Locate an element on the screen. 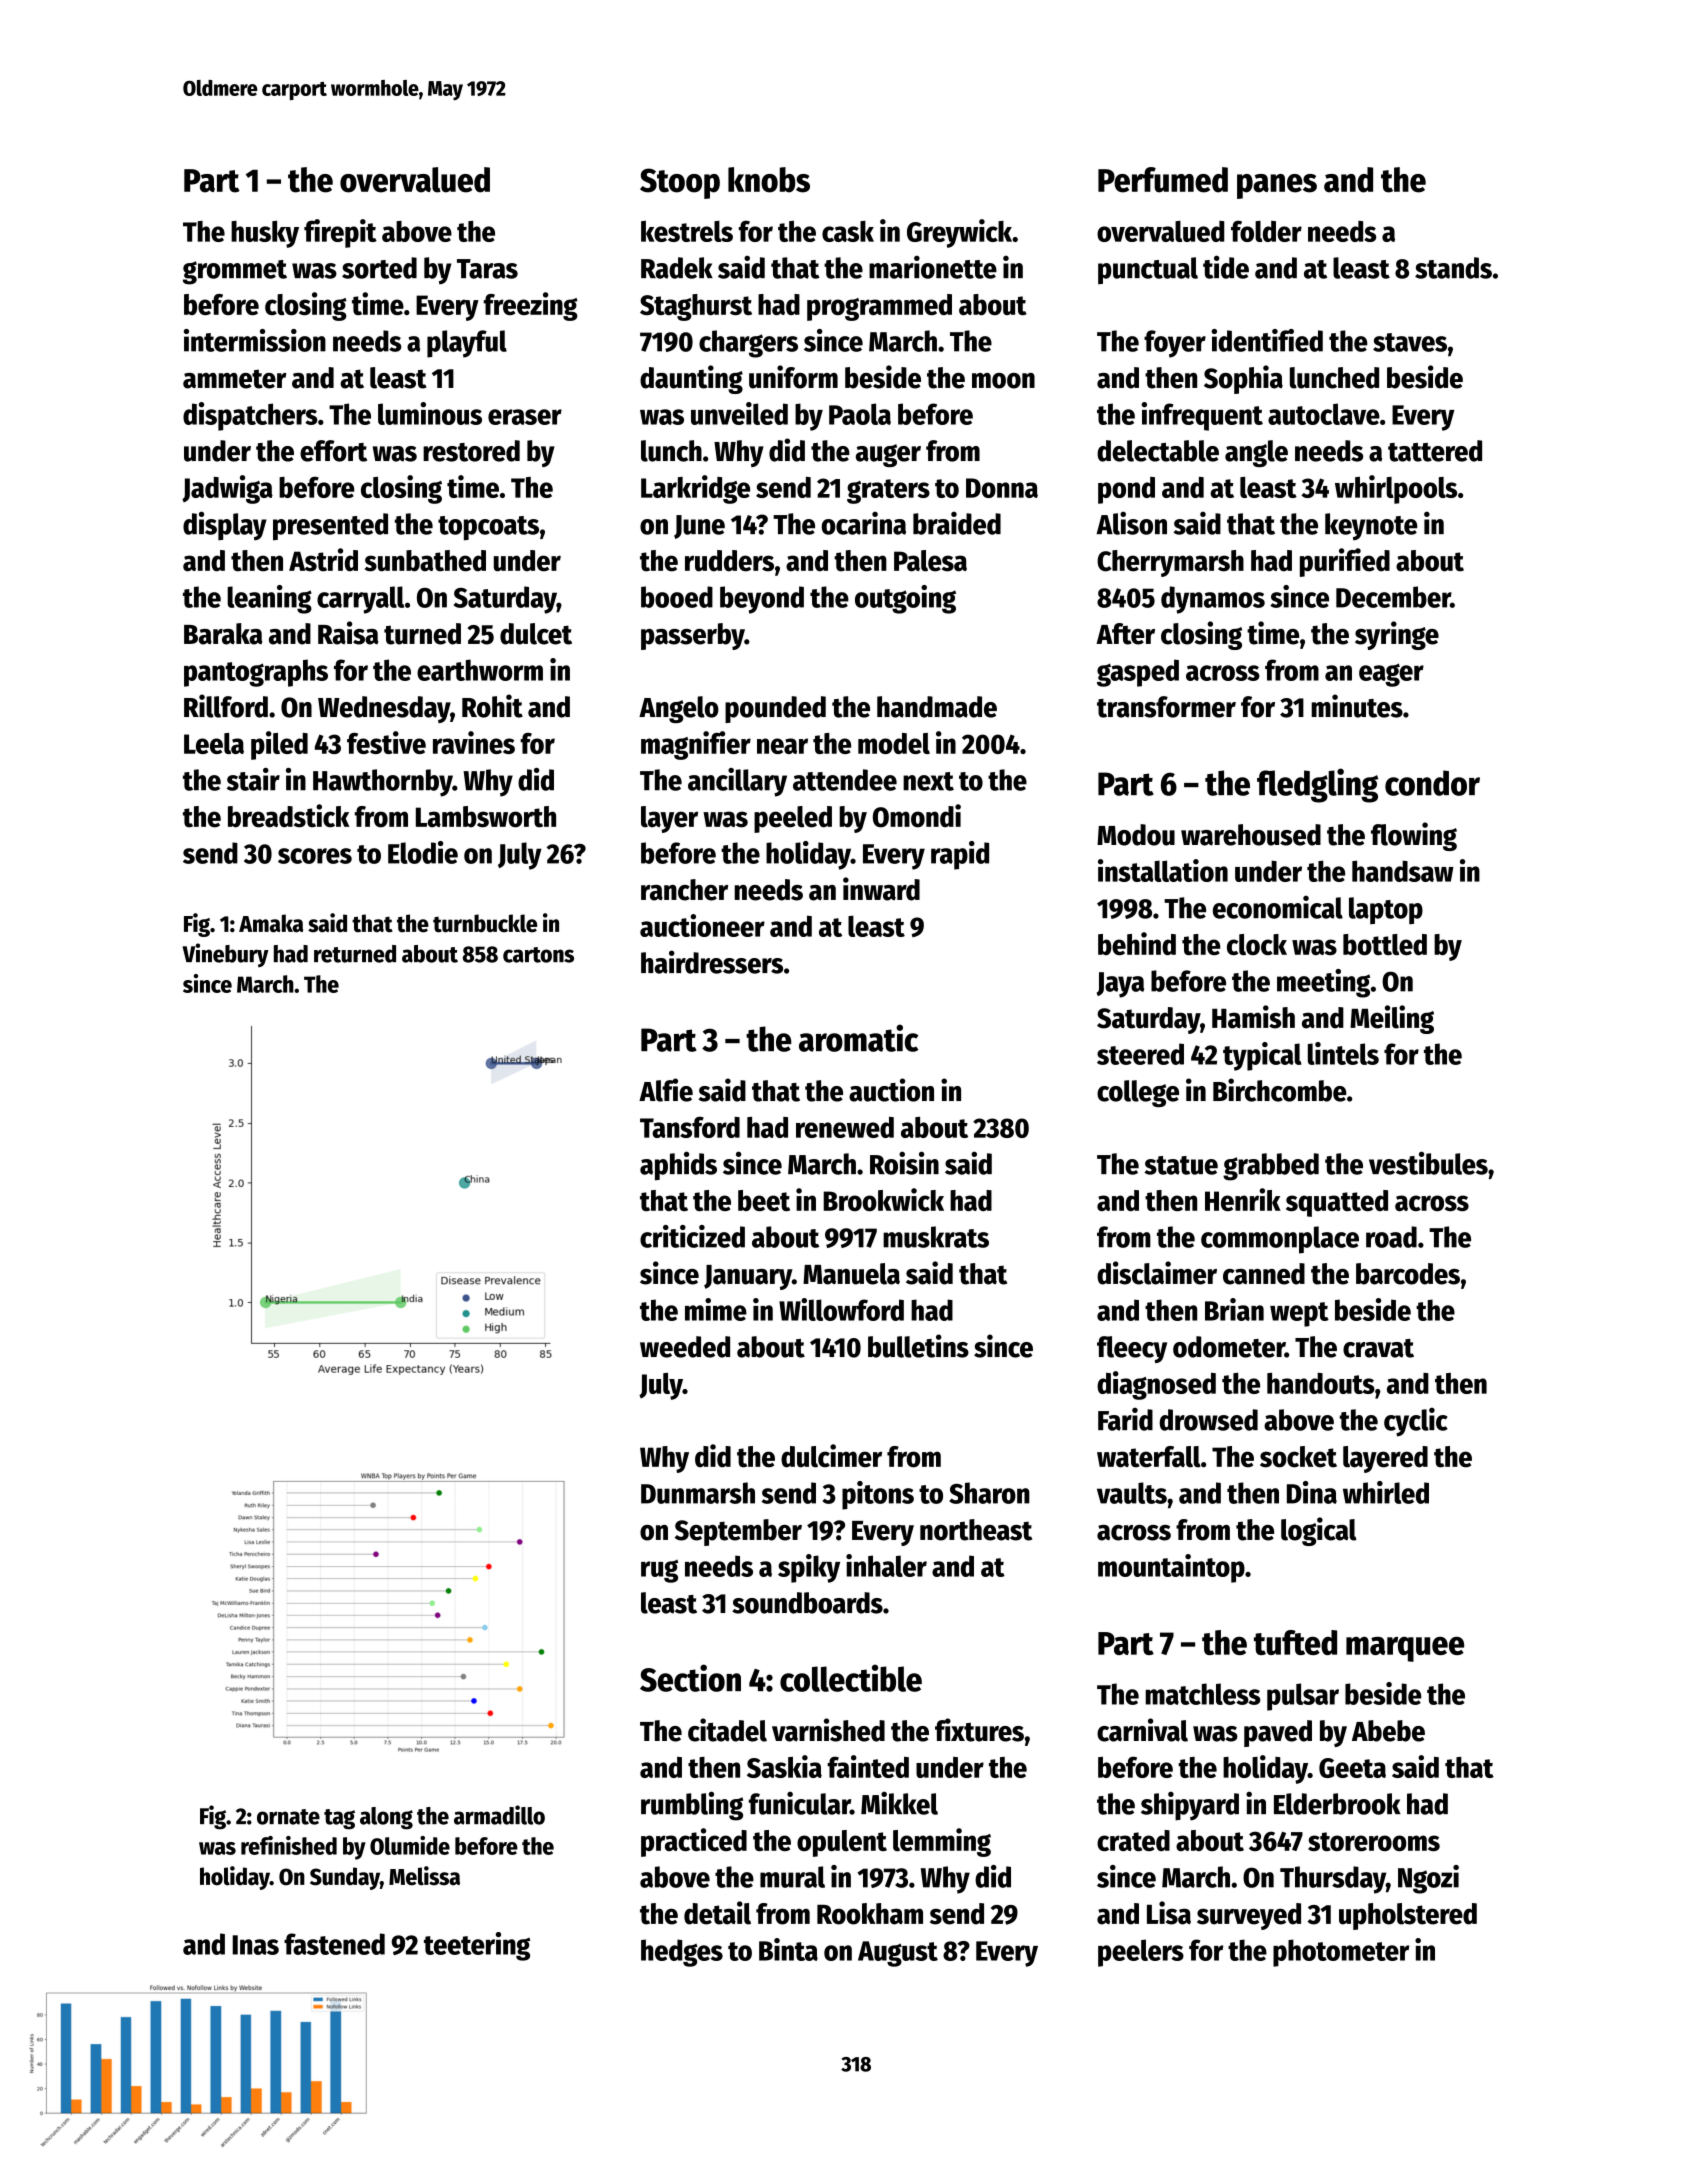 This screenshot has width=1683, height=2178. syringe is located at coordinates (1397, 635).
